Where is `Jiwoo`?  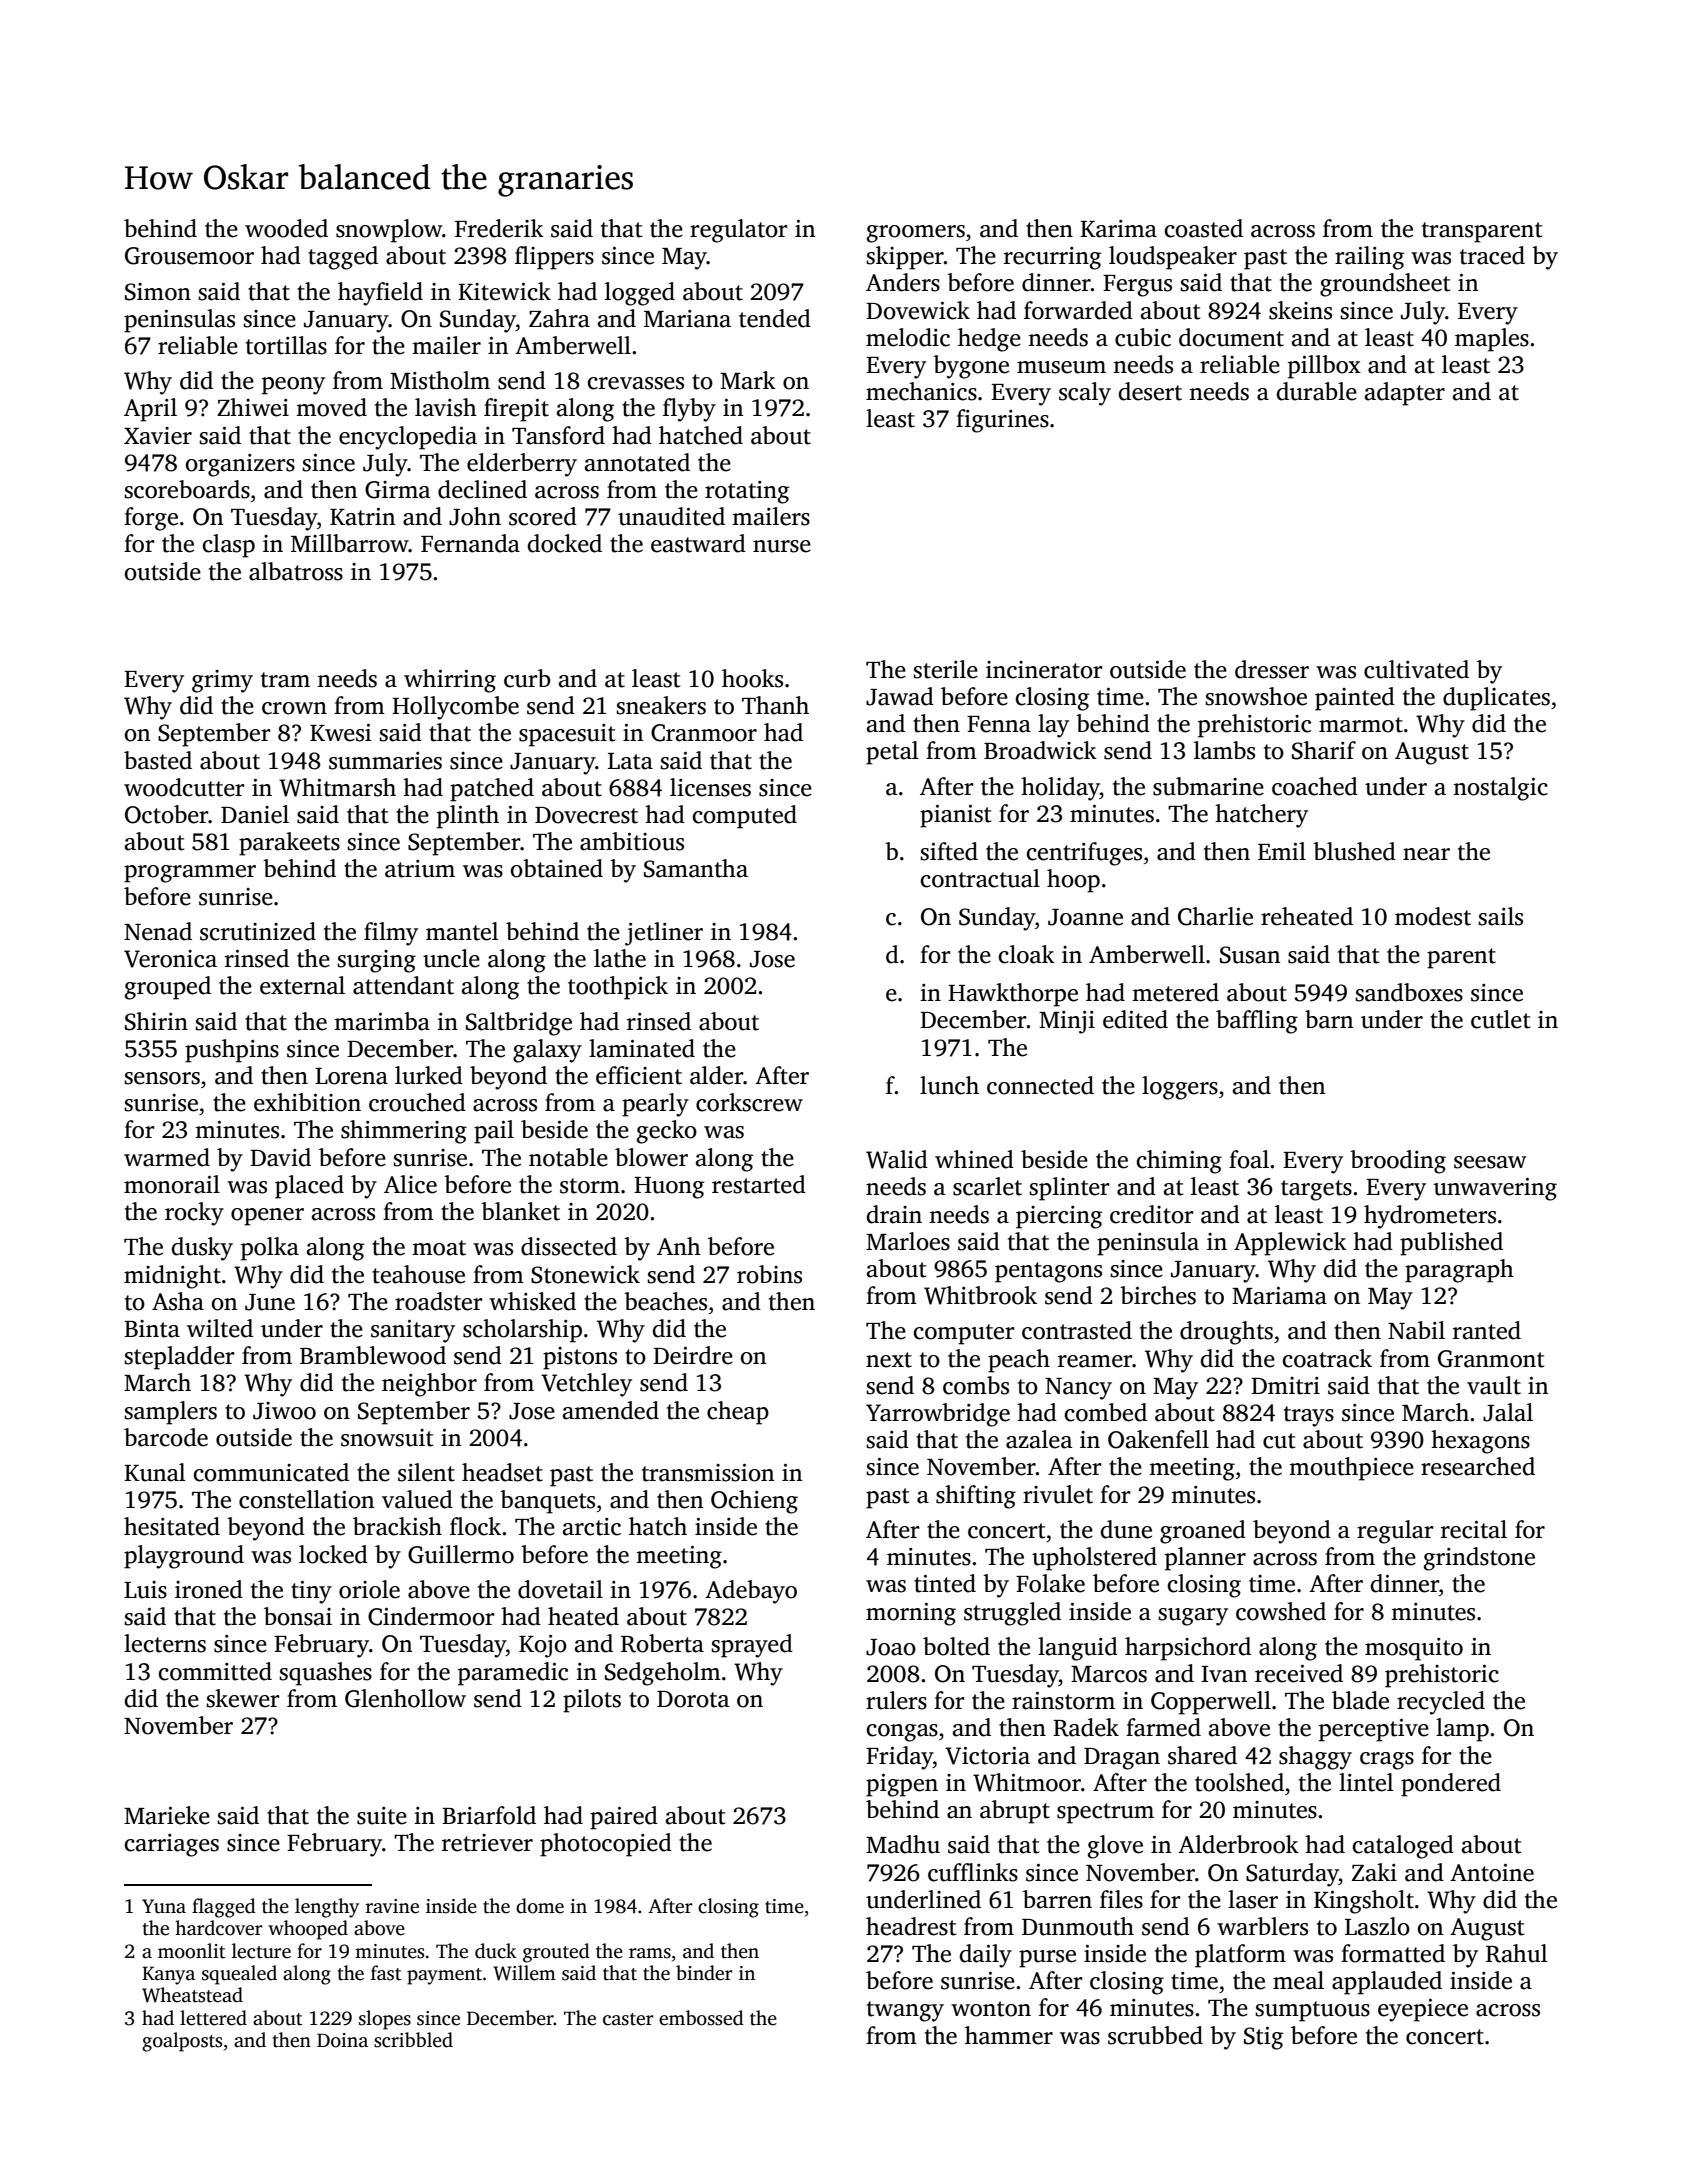
Jiwoo is located at coordinates (284, 1411).
